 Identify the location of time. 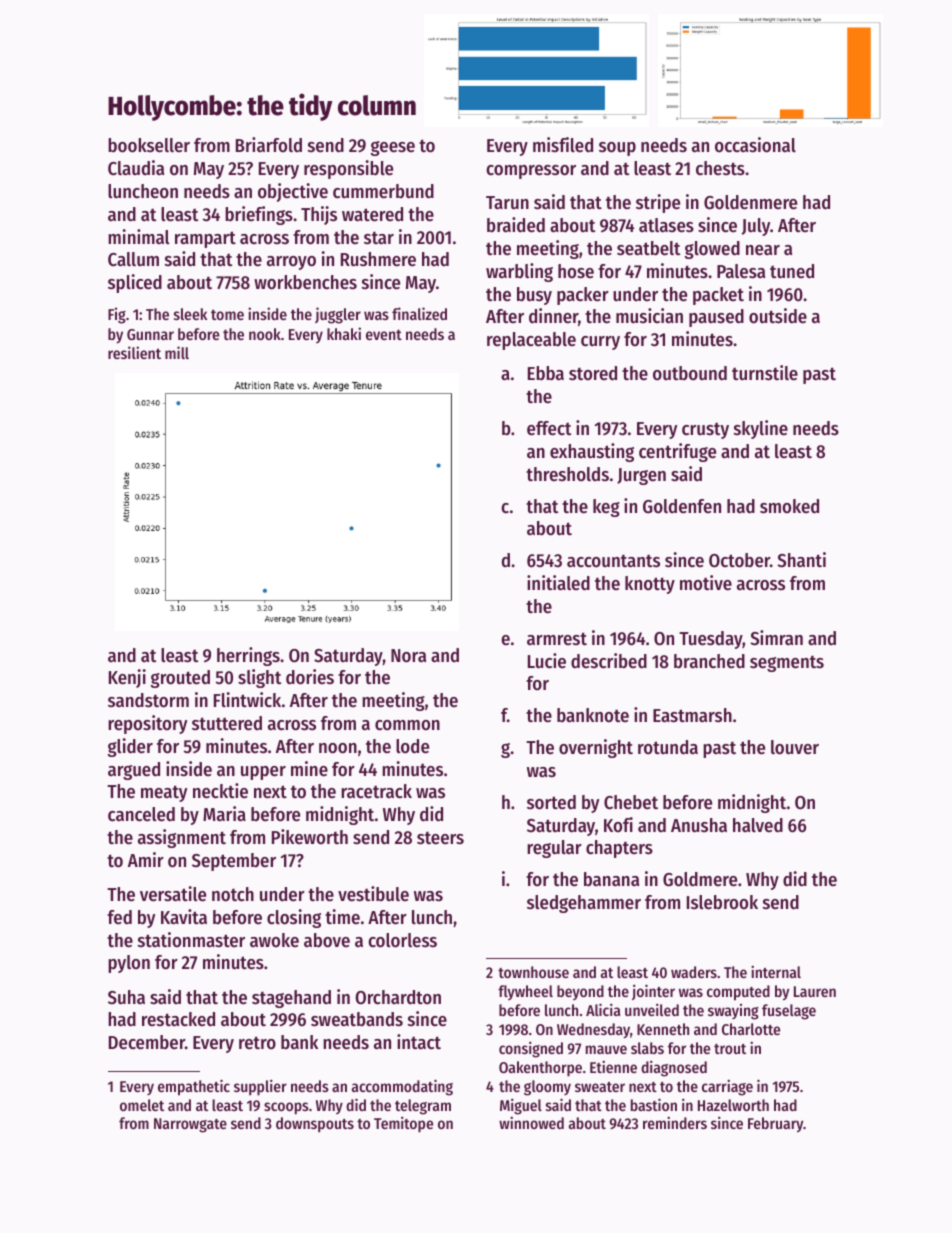
(342, 916).
